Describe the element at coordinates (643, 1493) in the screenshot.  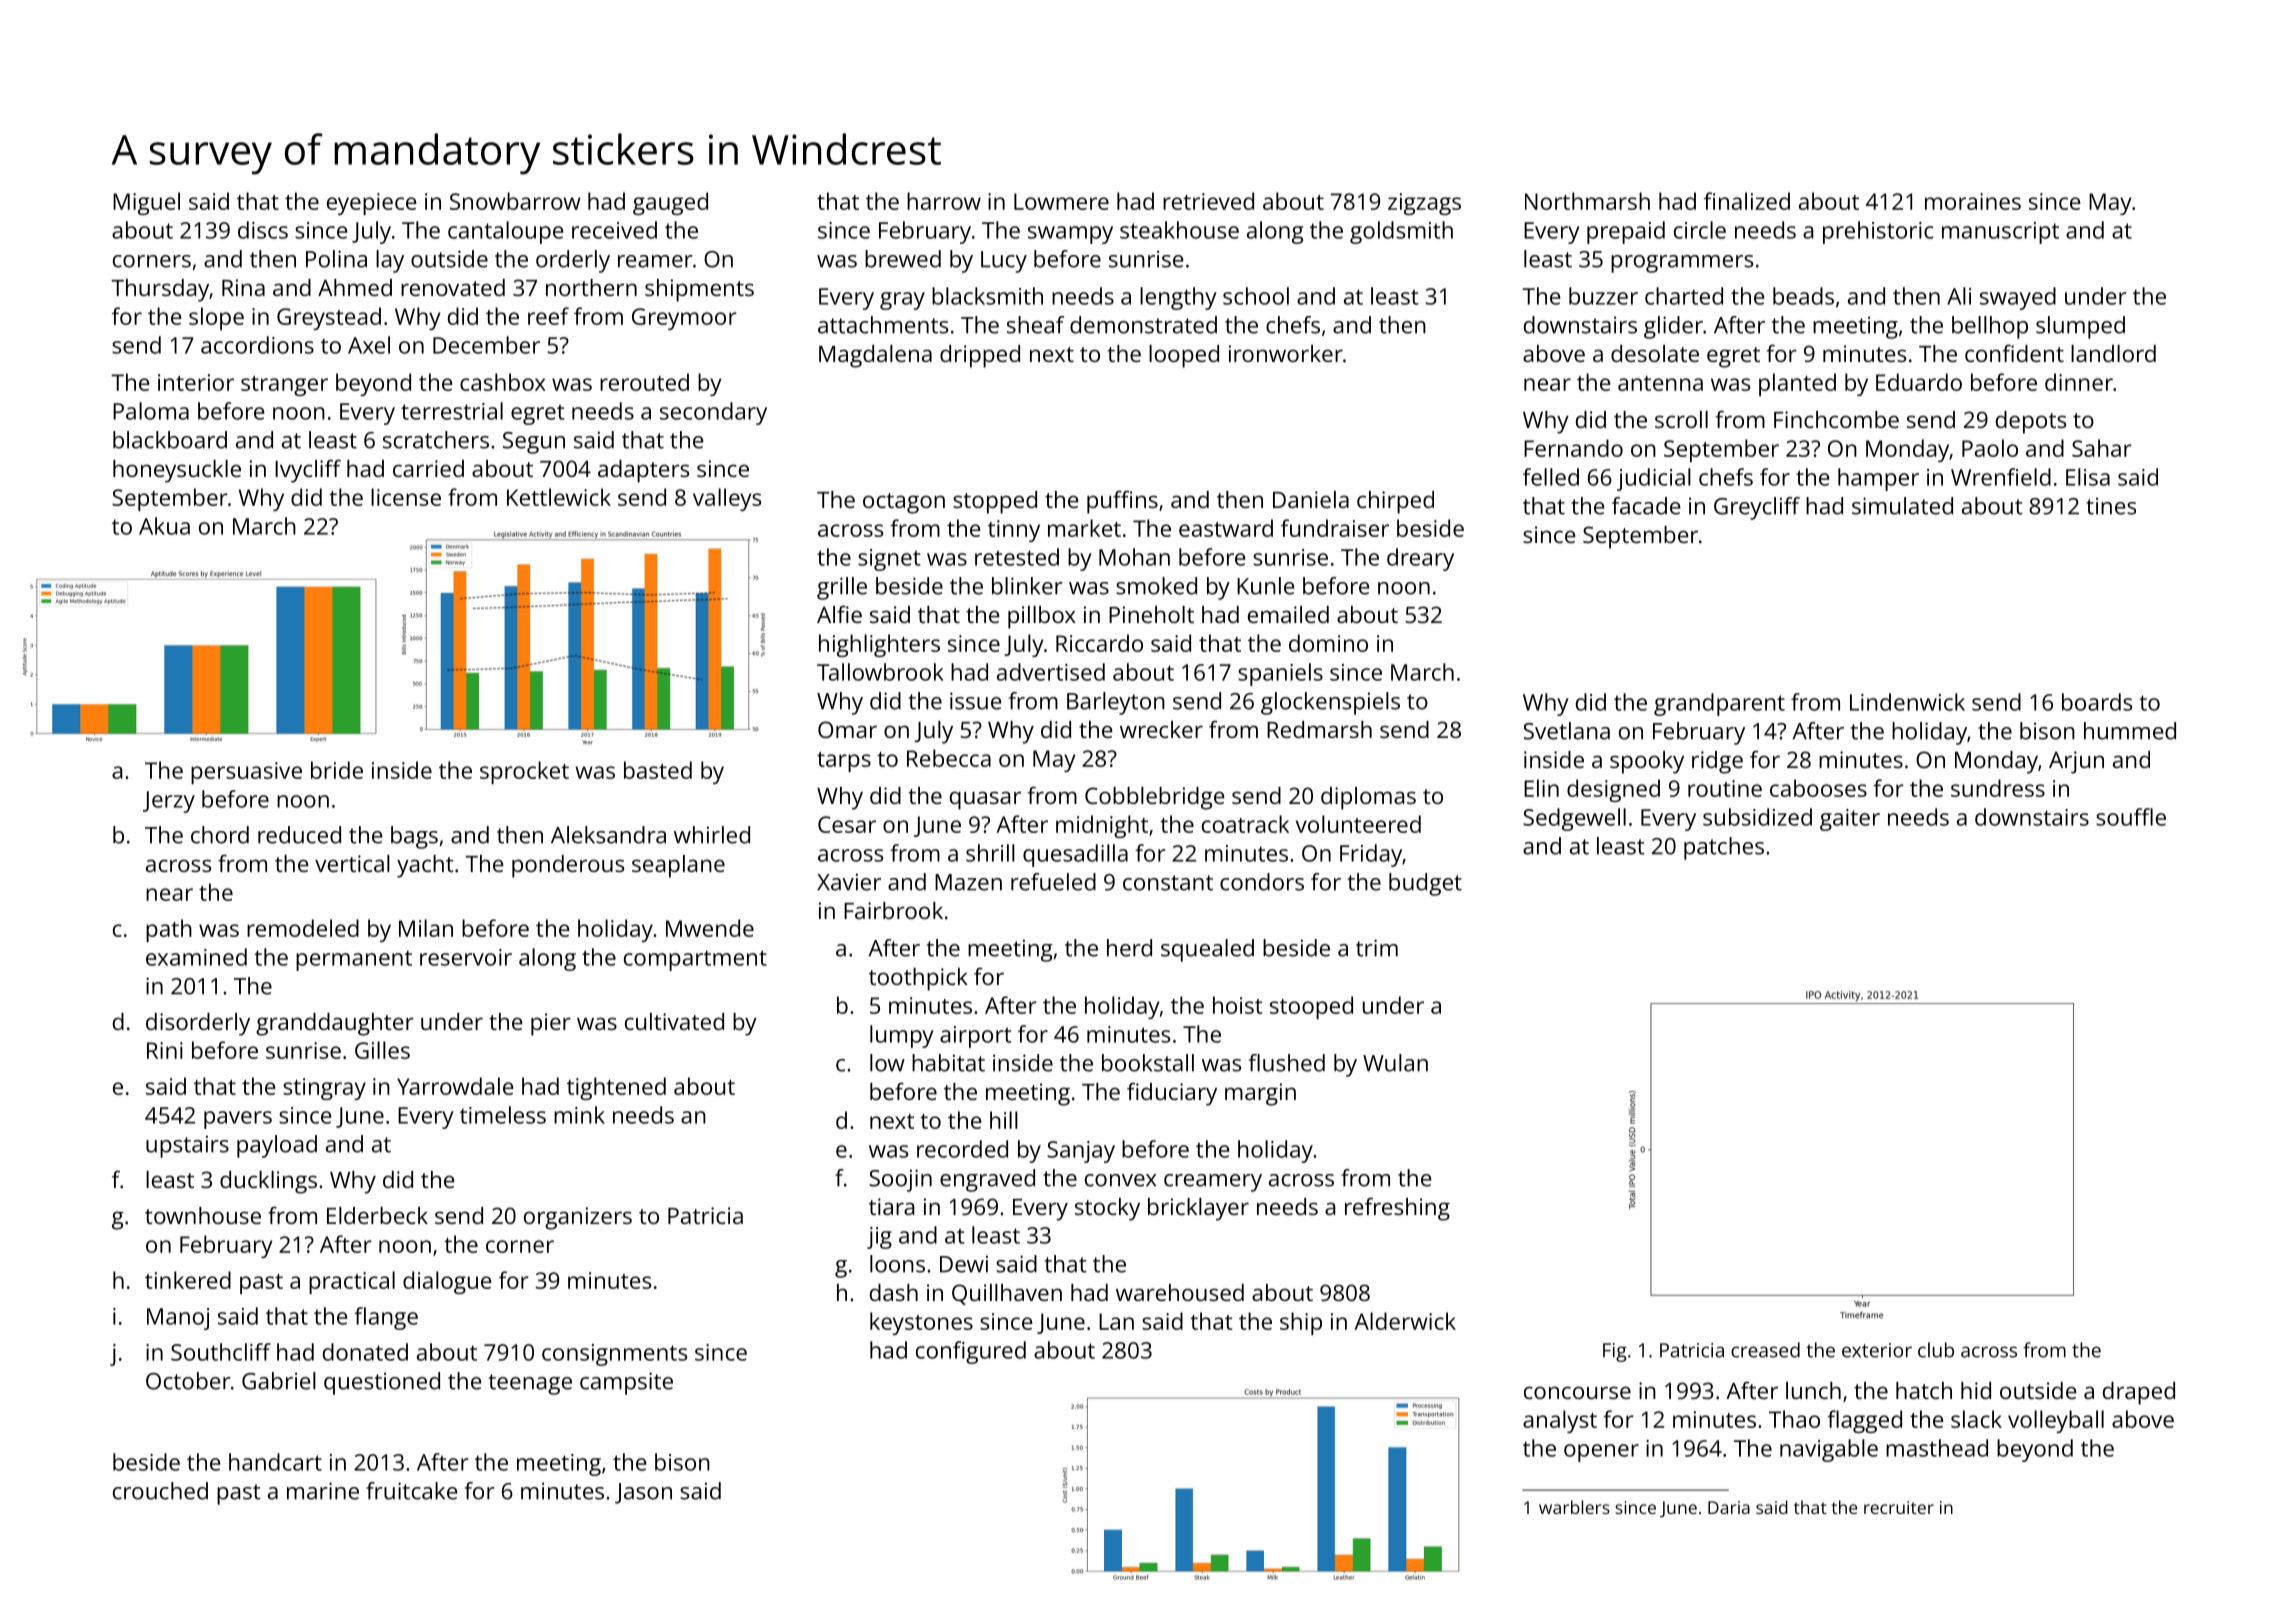
I see `Jason` at that location.
